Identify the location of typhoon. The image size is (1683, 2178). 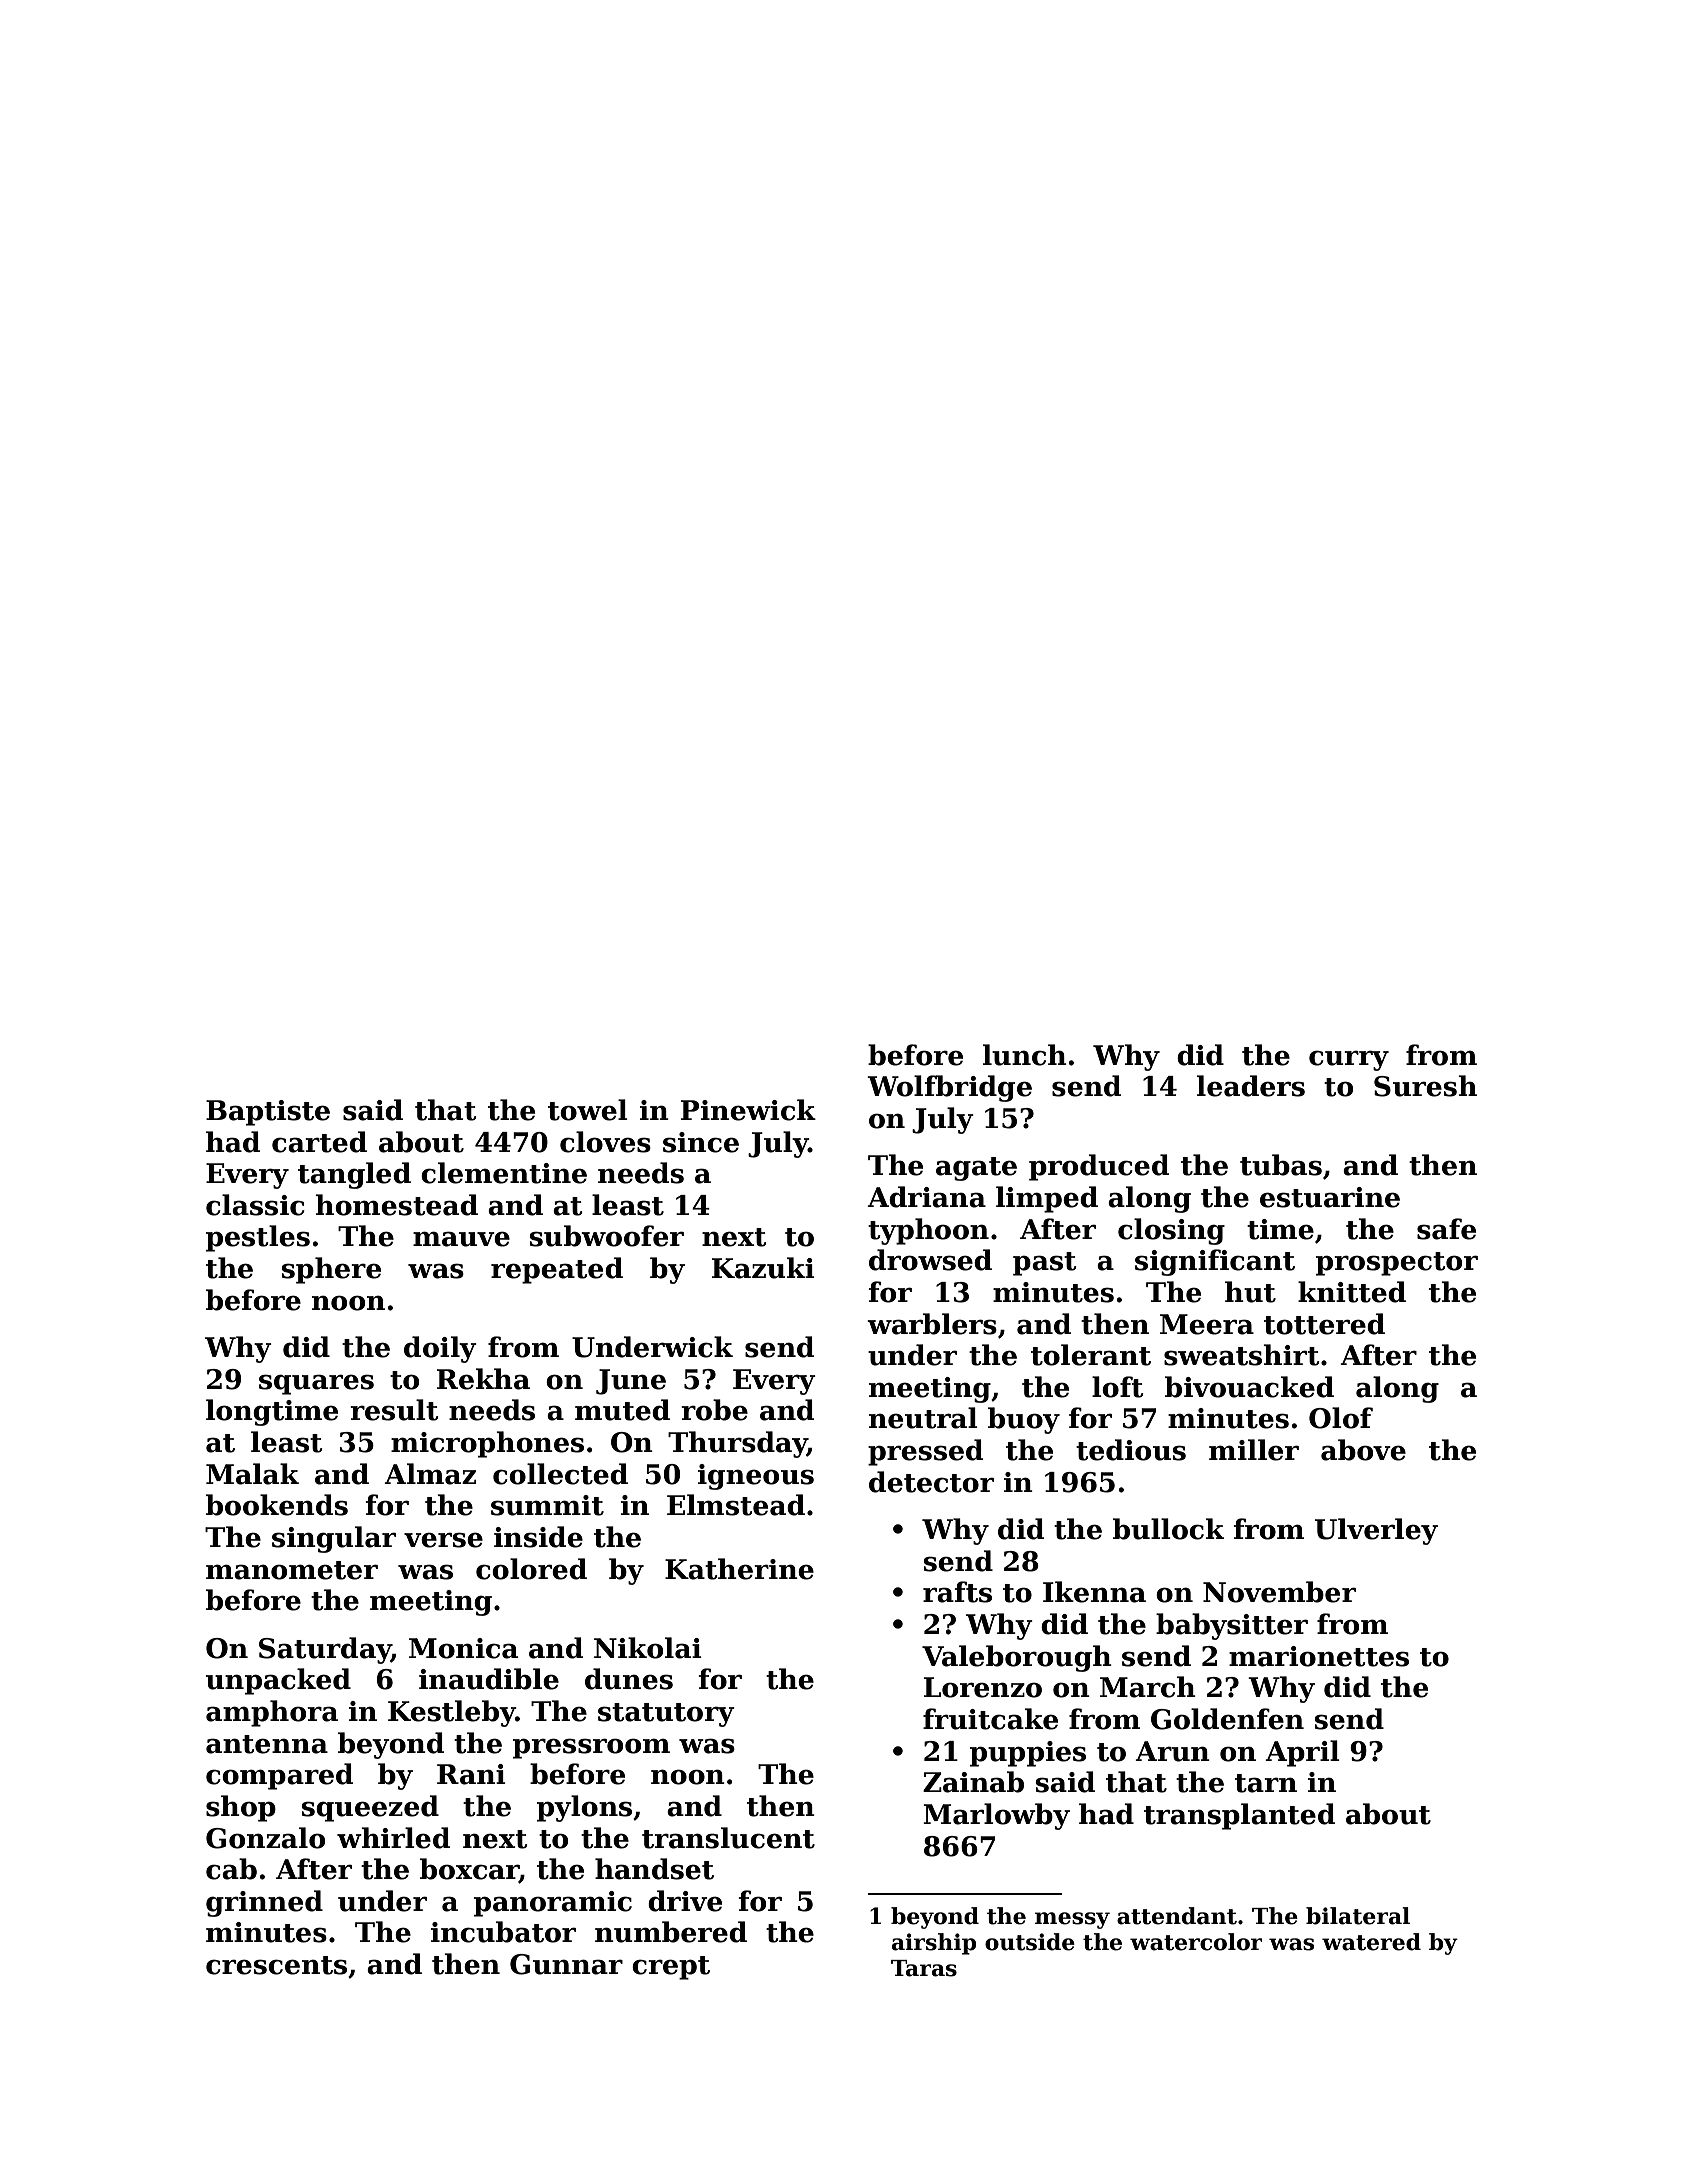
(928, 1231).
